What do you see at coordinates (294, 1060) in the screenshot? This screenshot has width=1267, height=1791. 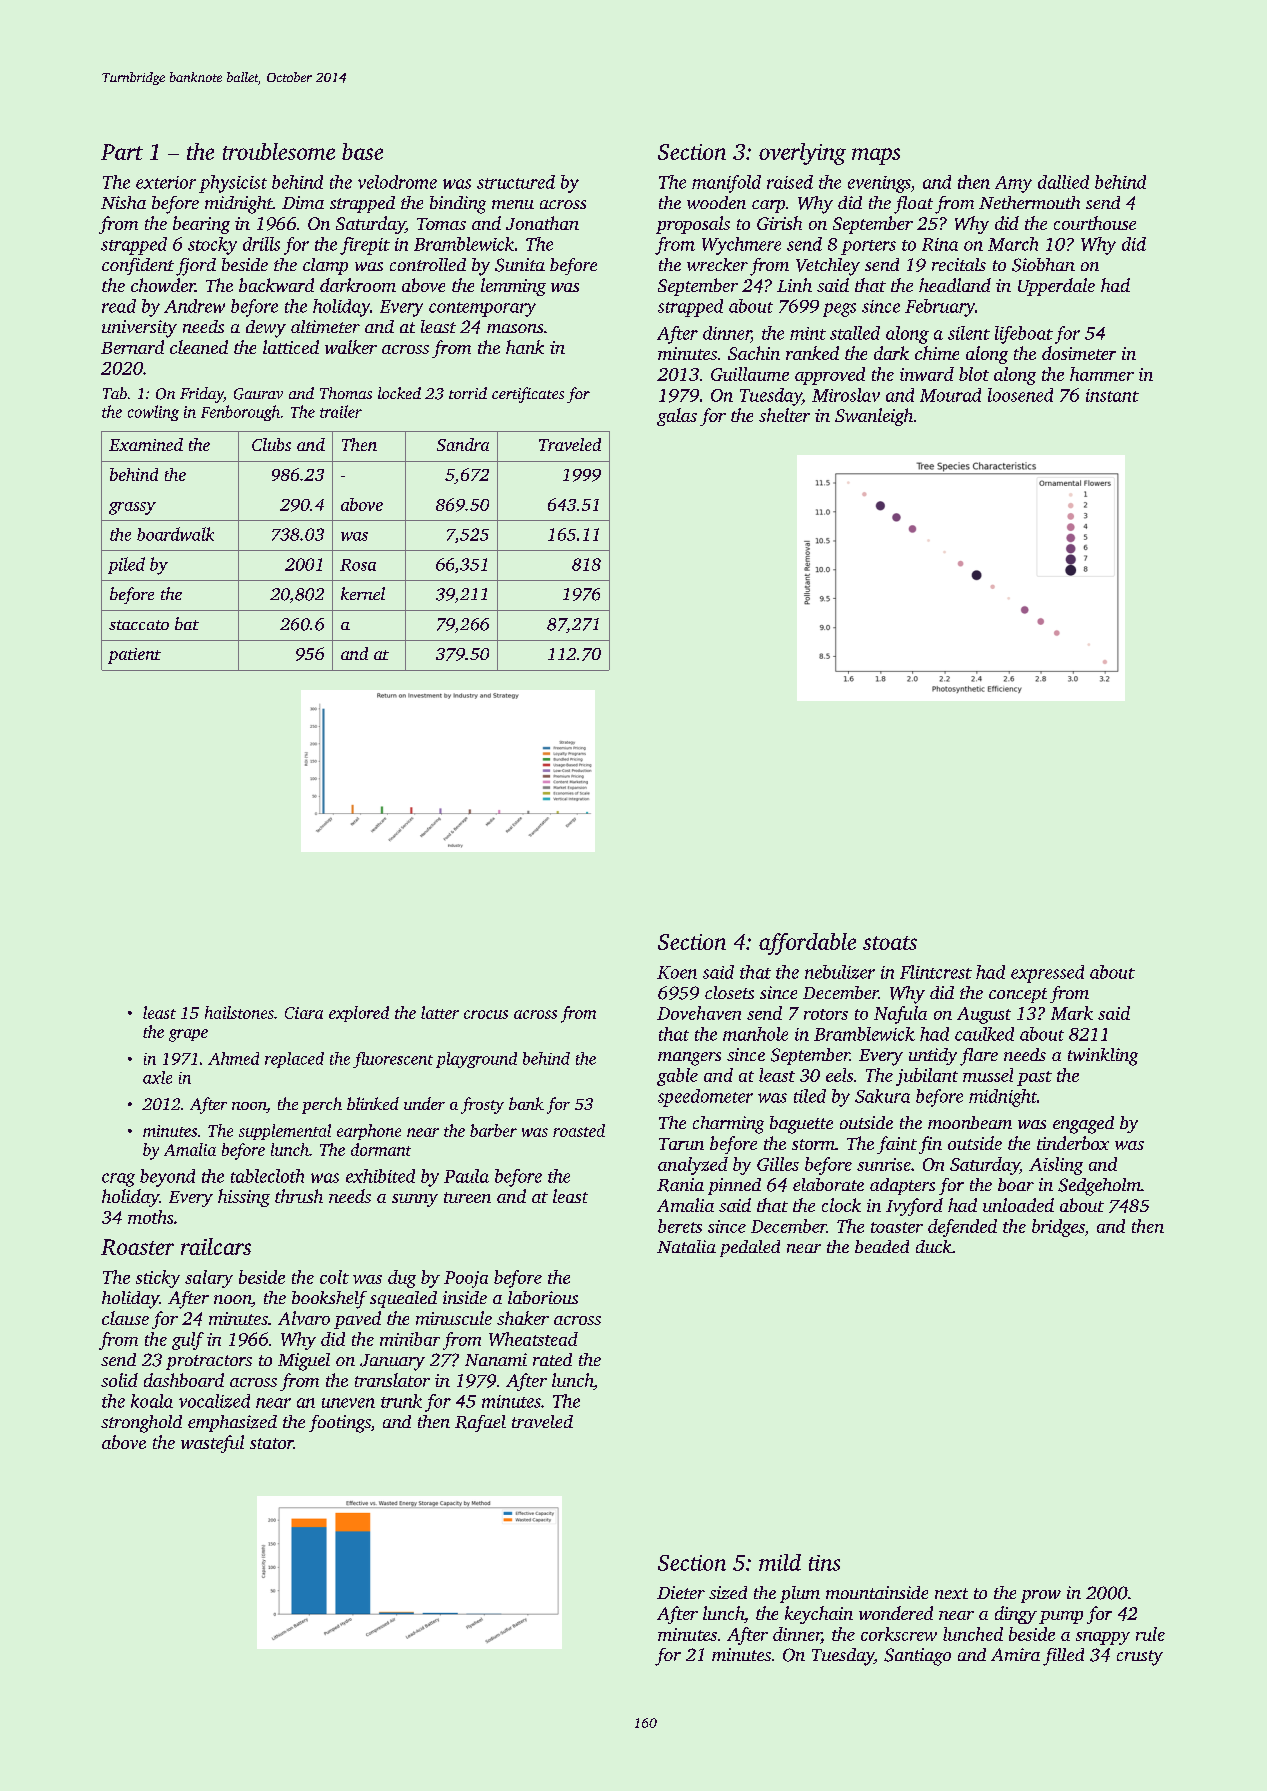 I see `replaced` at bounding box center [294, 1060].
